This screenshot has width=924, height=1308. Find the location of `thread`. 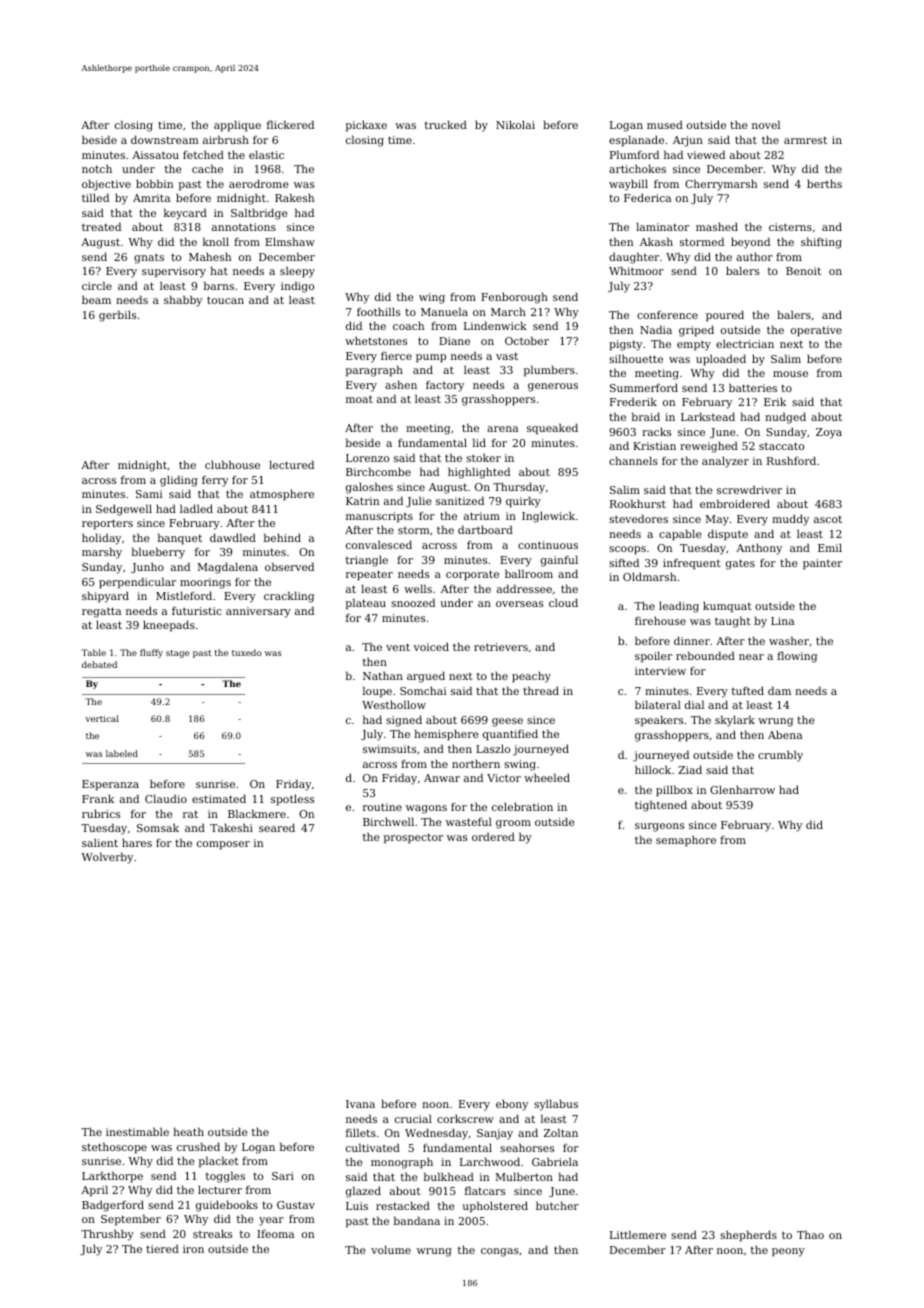

thread is located at coordinates (541, 690).
